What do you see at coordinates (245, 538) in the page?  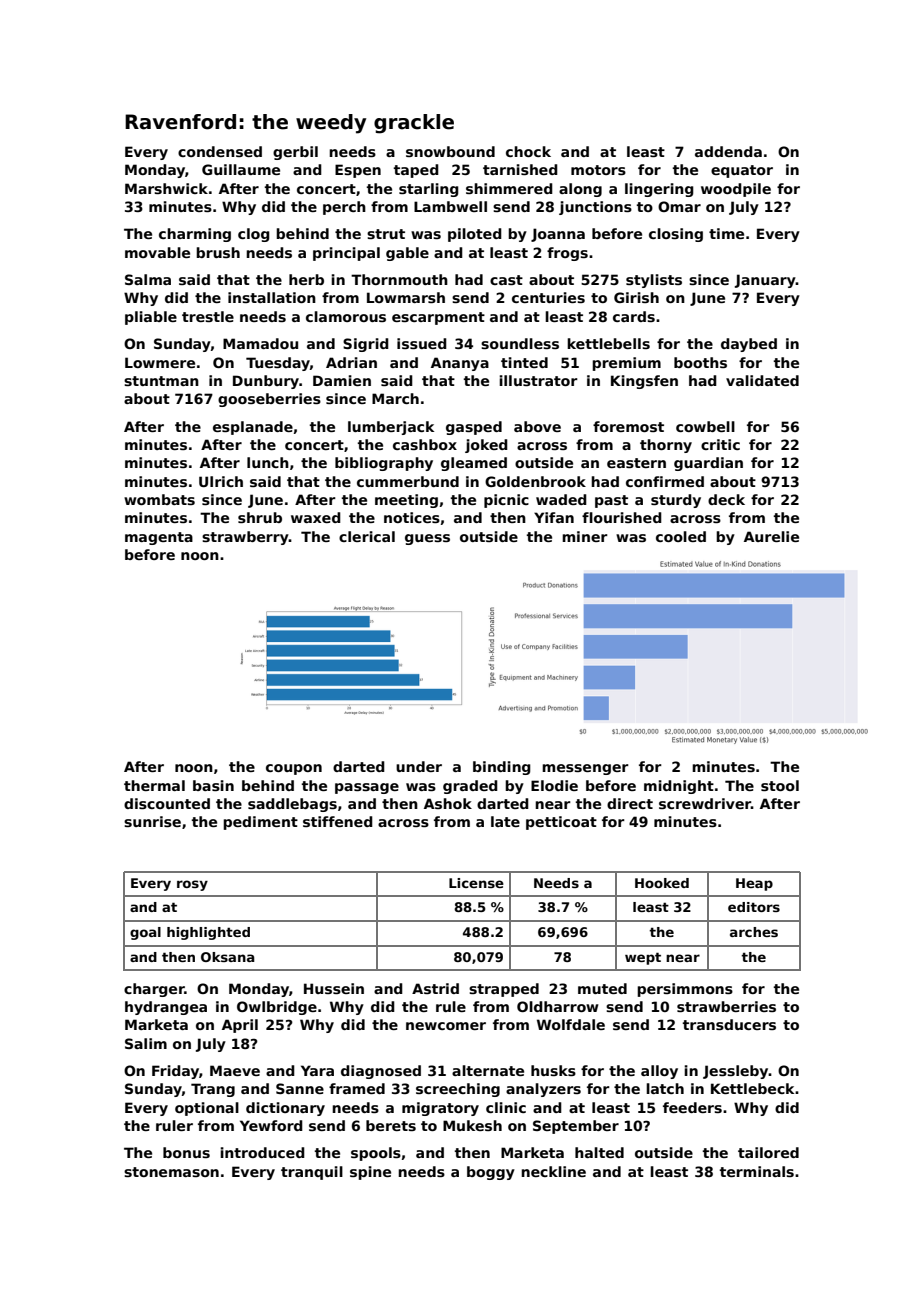 I see `strawberry` at bounding box center [245, 538].
